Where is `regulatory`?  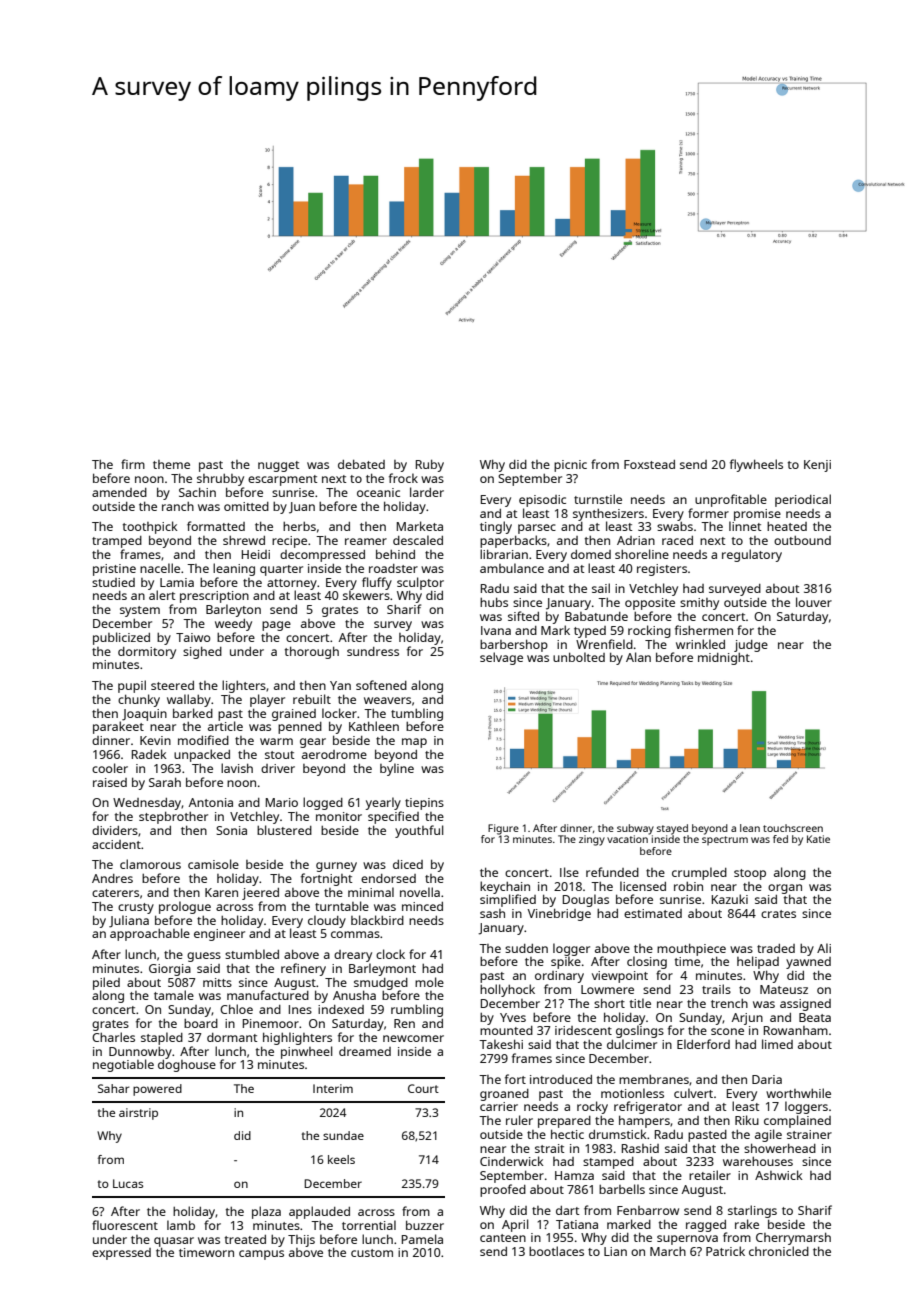
regulatory is located at coordinates (752, 555).
